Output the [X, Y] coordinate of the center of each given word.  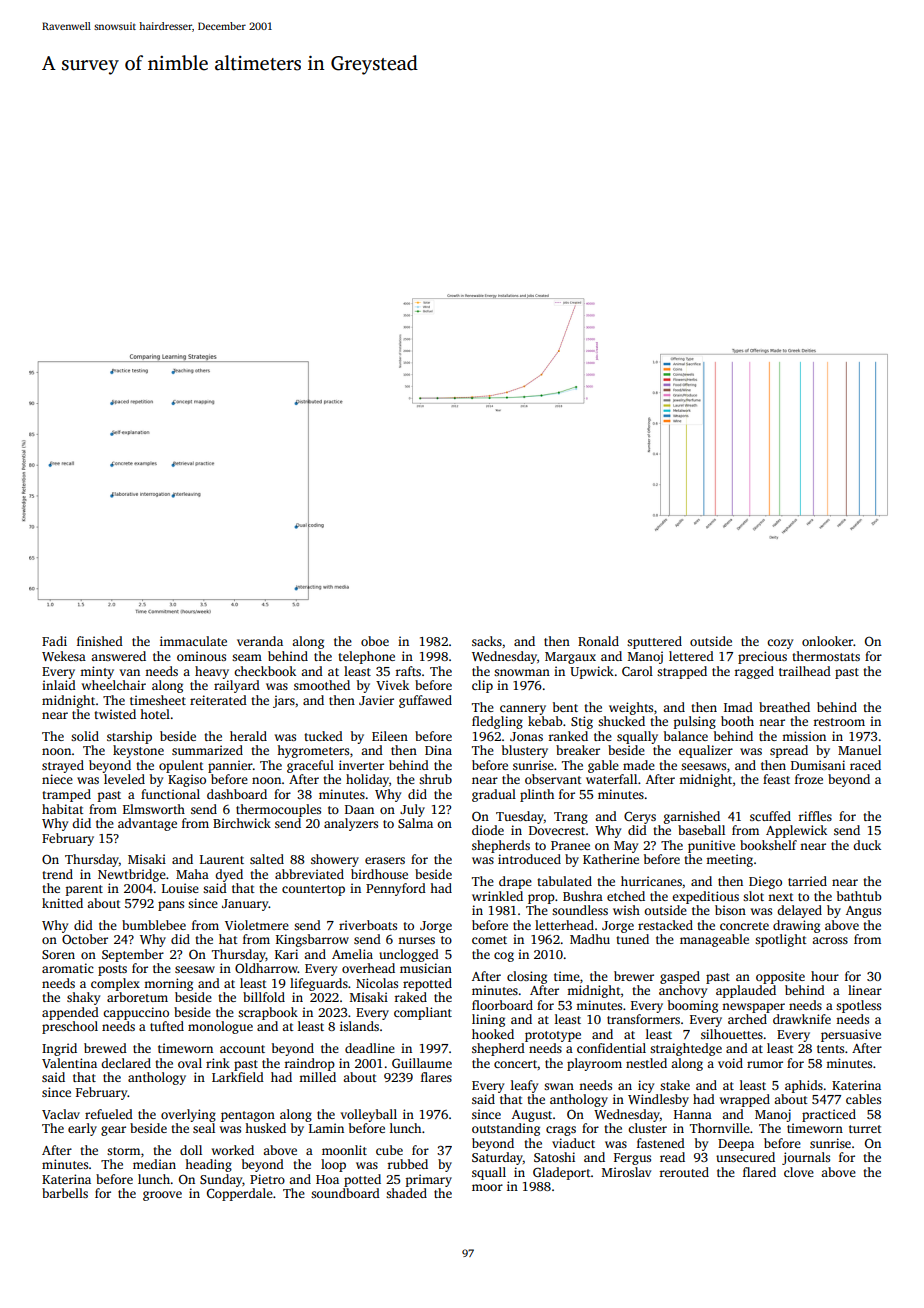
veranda [260, 641]
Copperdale [240, 1194]
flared [759, 1172]
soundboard [345, 1193]
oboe [375, 641]
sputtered [654, 642]
